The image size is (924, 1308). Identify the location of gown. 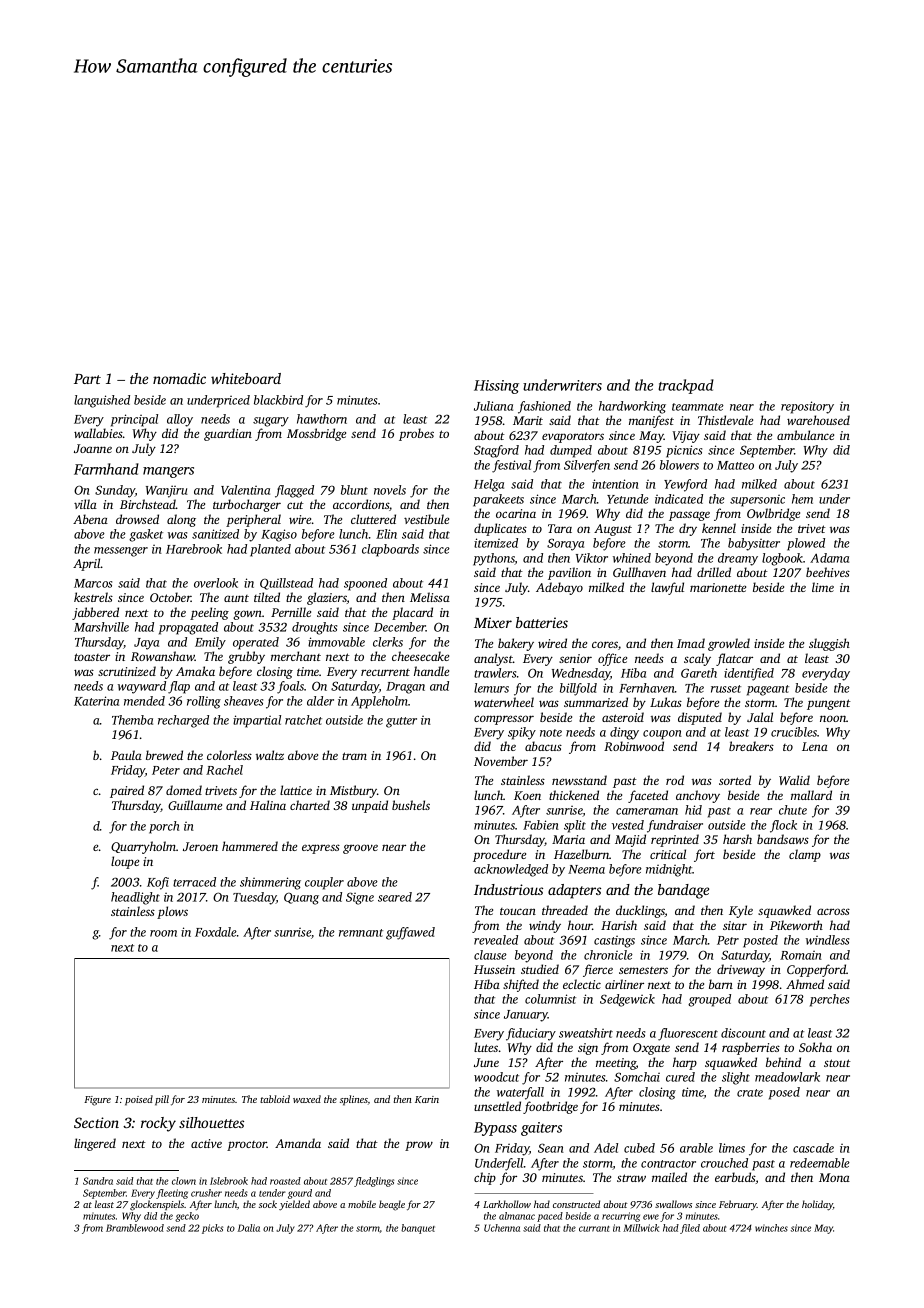
(247, 615).
